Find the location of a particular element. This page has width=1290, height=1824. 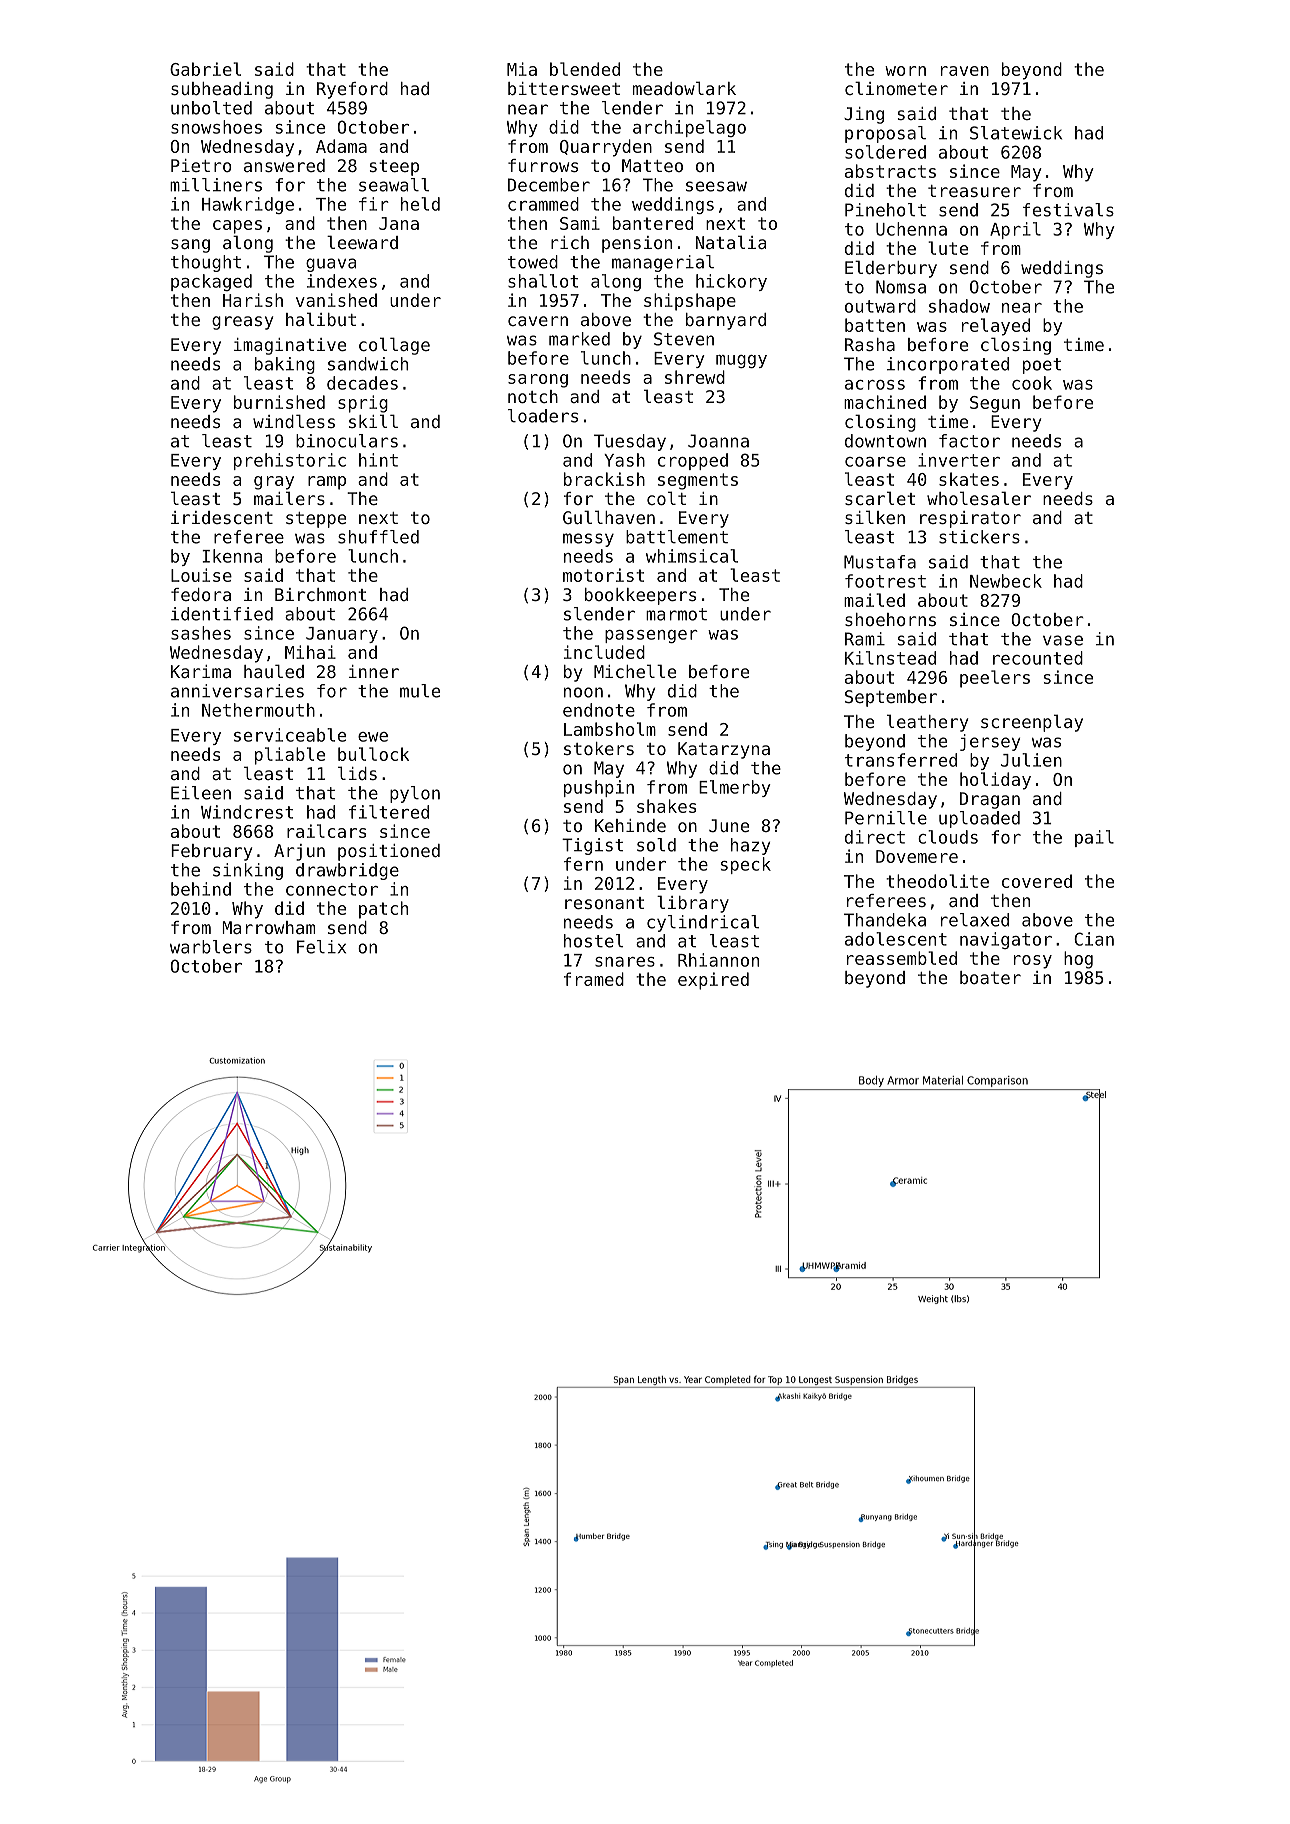

messy is located at coordinates (588, 540).
